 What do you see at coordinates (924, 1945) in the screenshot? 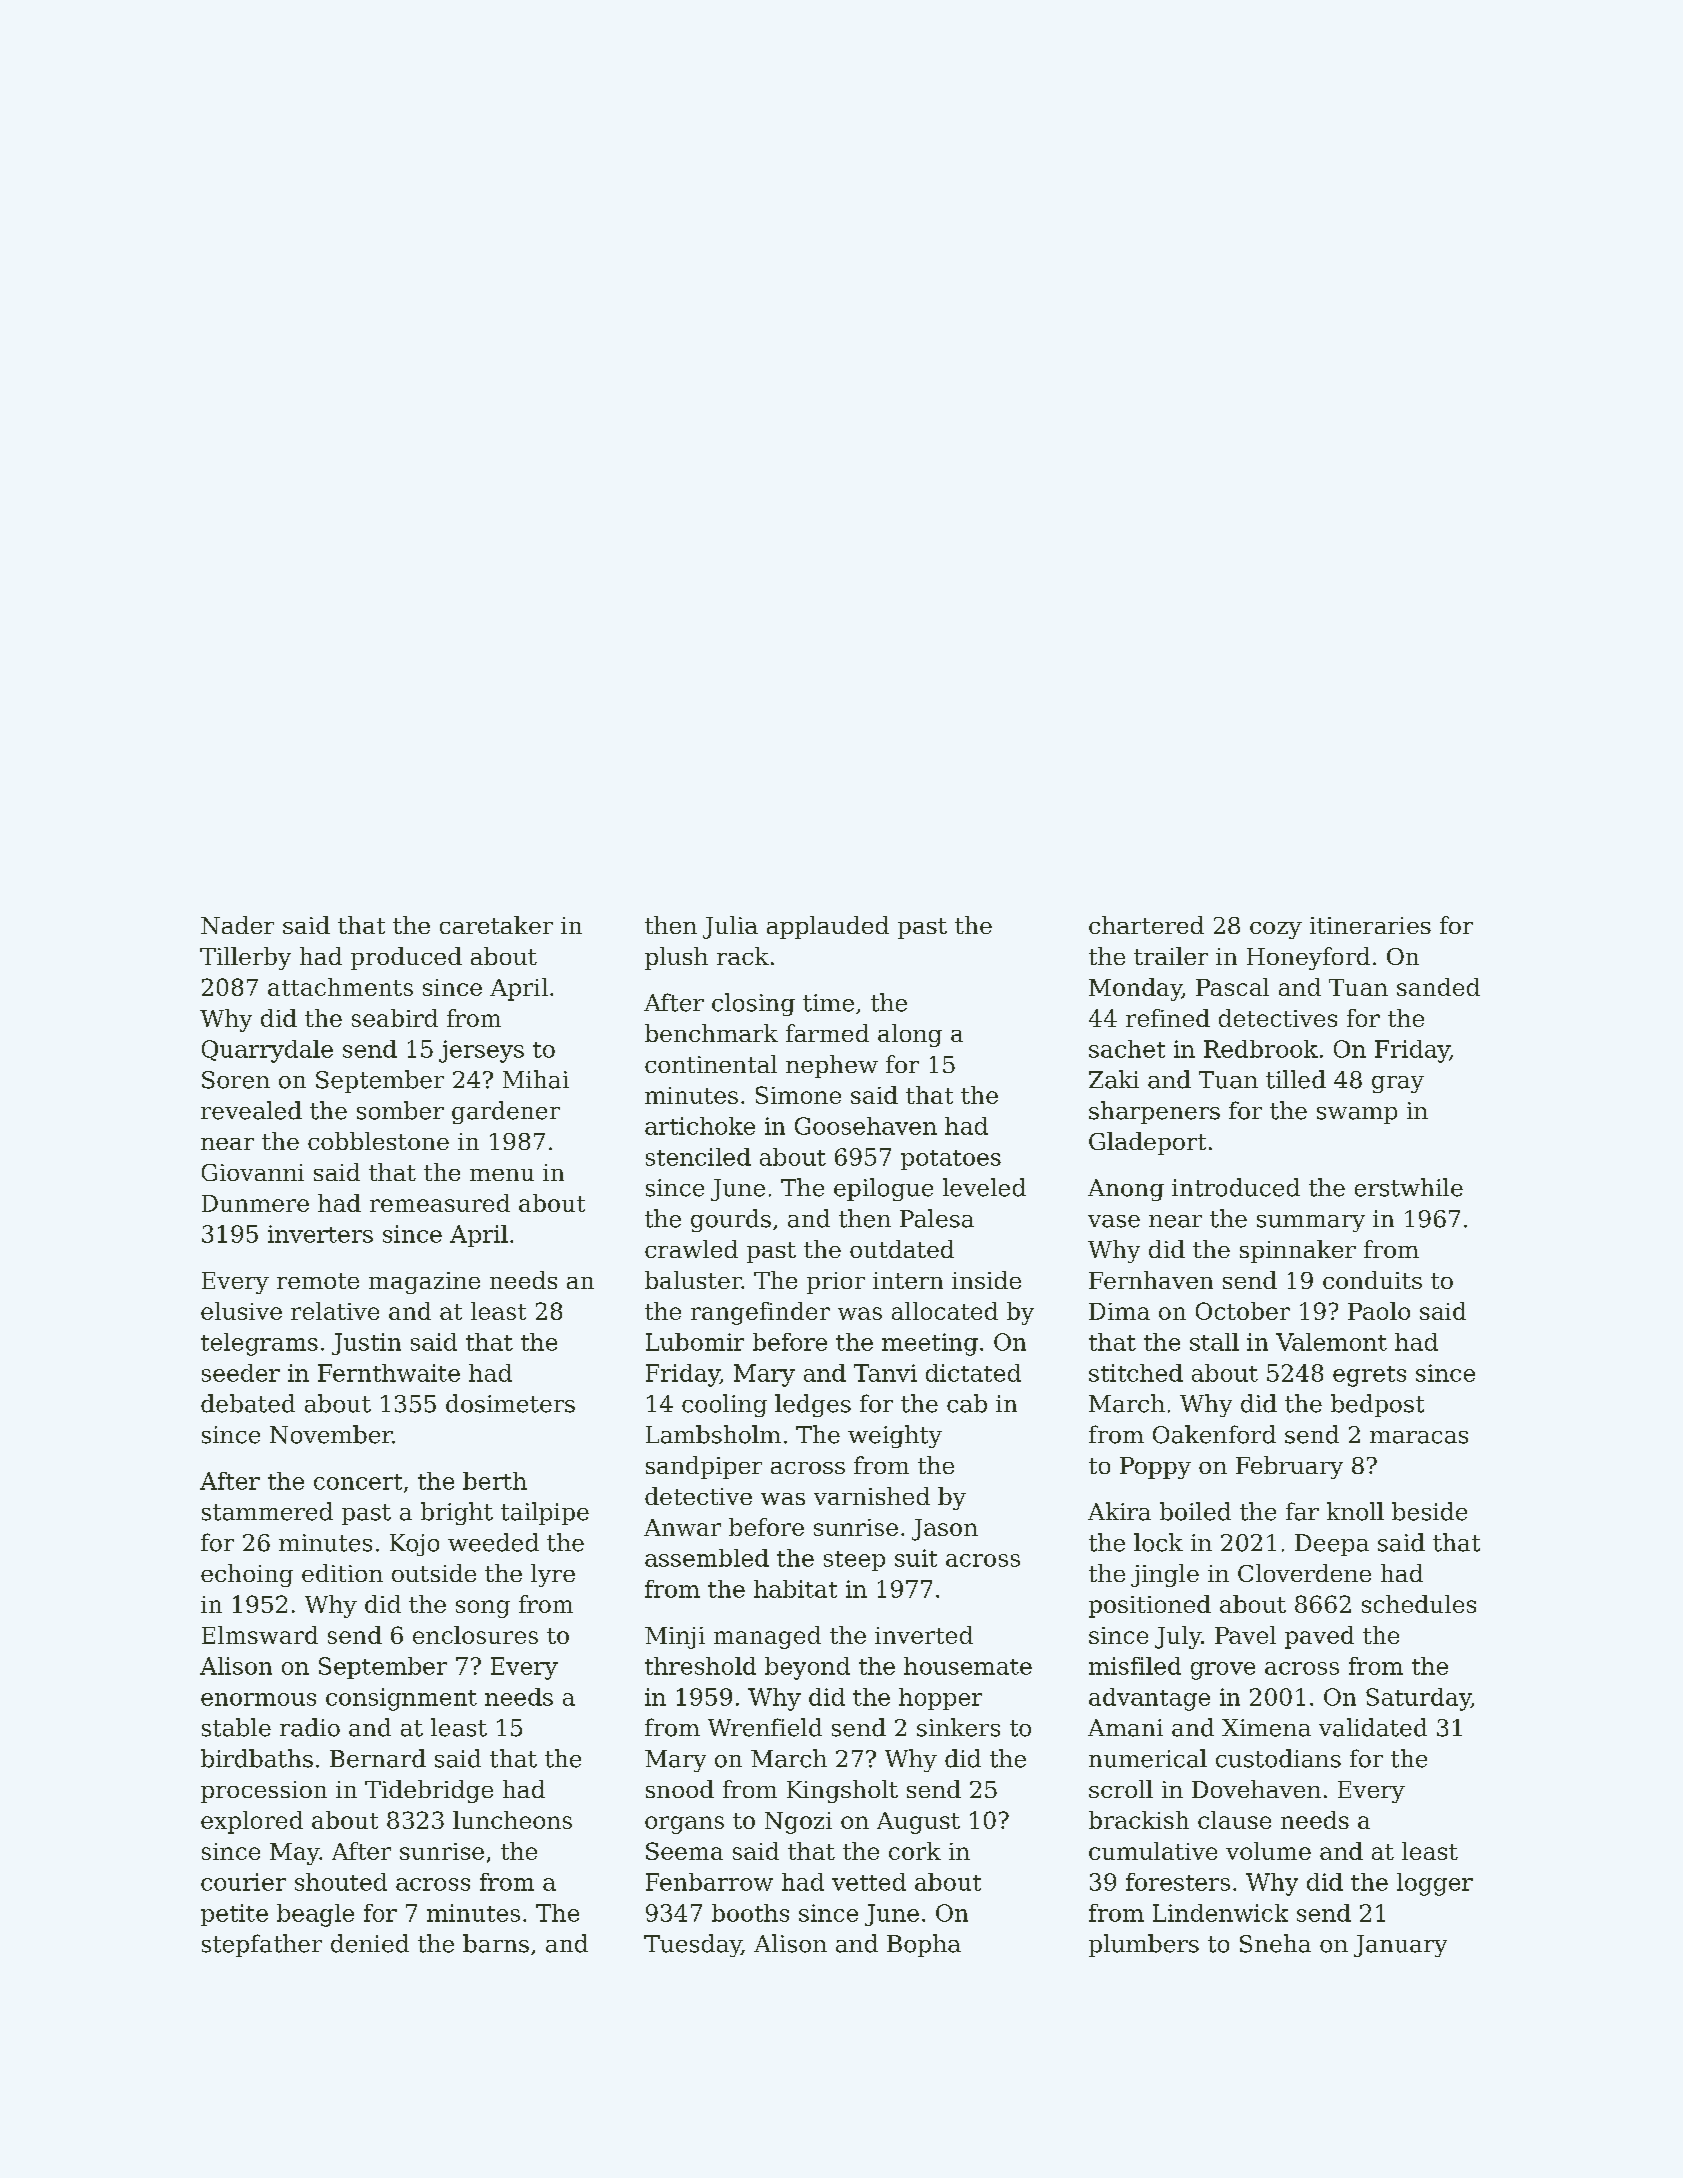
I see `Bopha` at bounding box center [924, 1945].
